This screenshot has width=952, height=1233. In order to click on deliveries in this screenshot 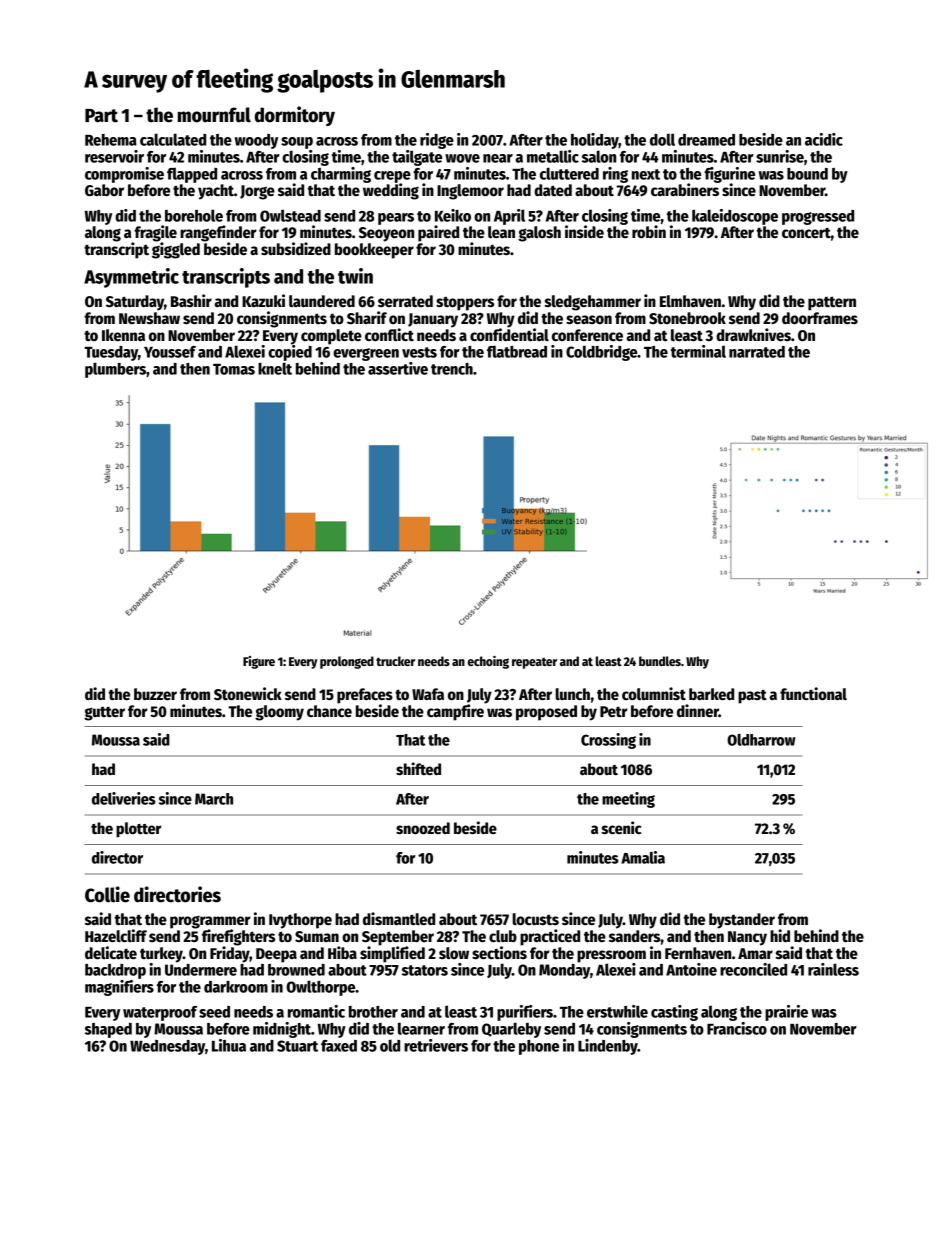, I will do `click(124, 798)`.
